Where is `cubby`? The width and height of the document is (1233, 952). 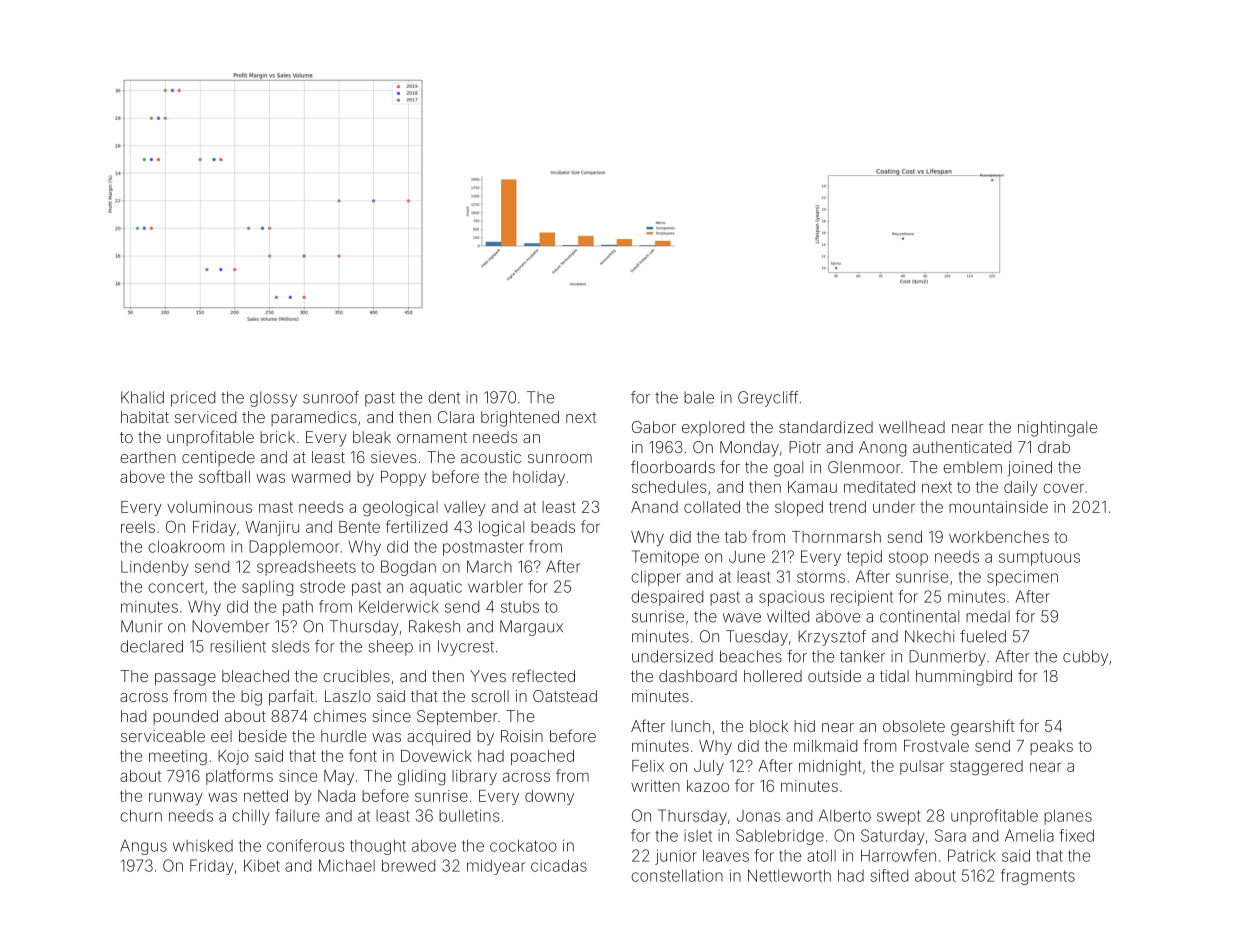 cubby is located at coordinates (1085, 658).
